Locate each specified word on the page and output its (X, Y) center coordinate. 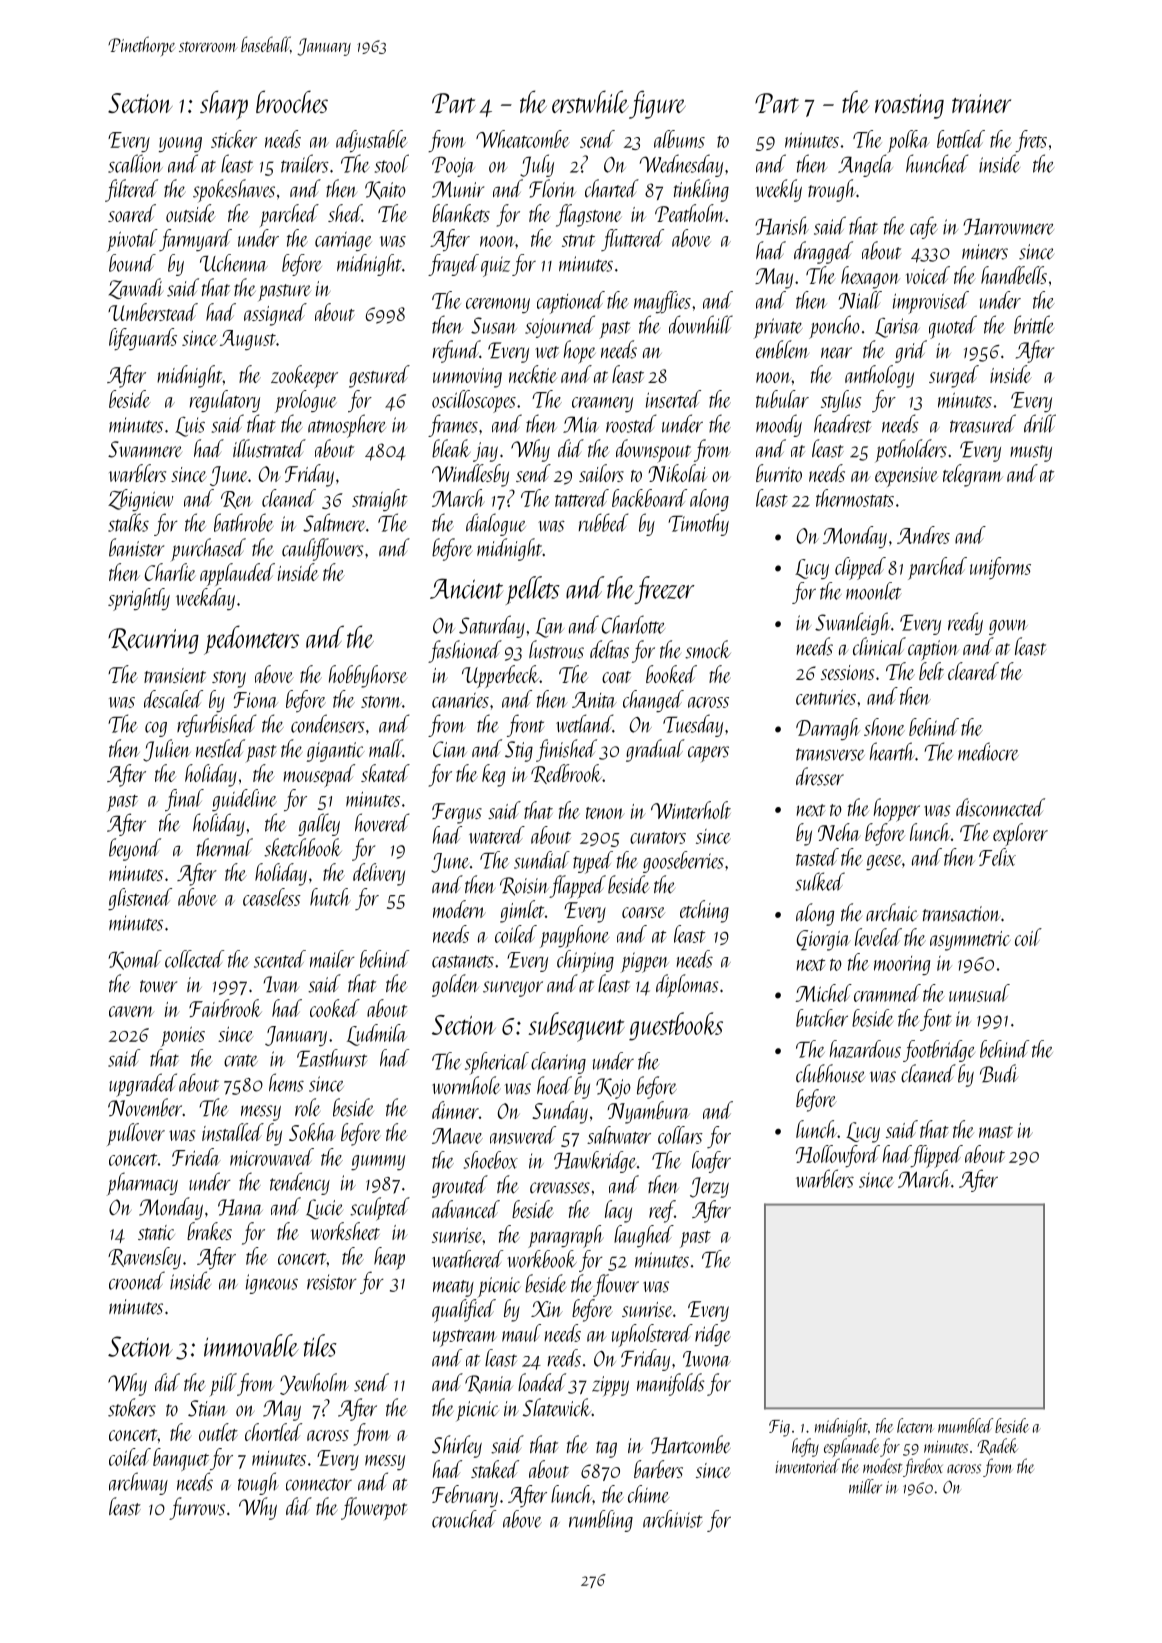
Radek (997, 1446)
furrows (197, 1508)
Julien (167, 750)
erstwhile (590, 101)
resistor (332, 1282)
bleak (451, 448)
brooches (292, 101)
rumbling (601, 1521)
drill (1040, 423)
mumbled (965, 1425)
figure (657, 104)
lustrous (556, 649)
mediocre (988, 751)
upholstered (652, 1335)
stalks (128, 522)
